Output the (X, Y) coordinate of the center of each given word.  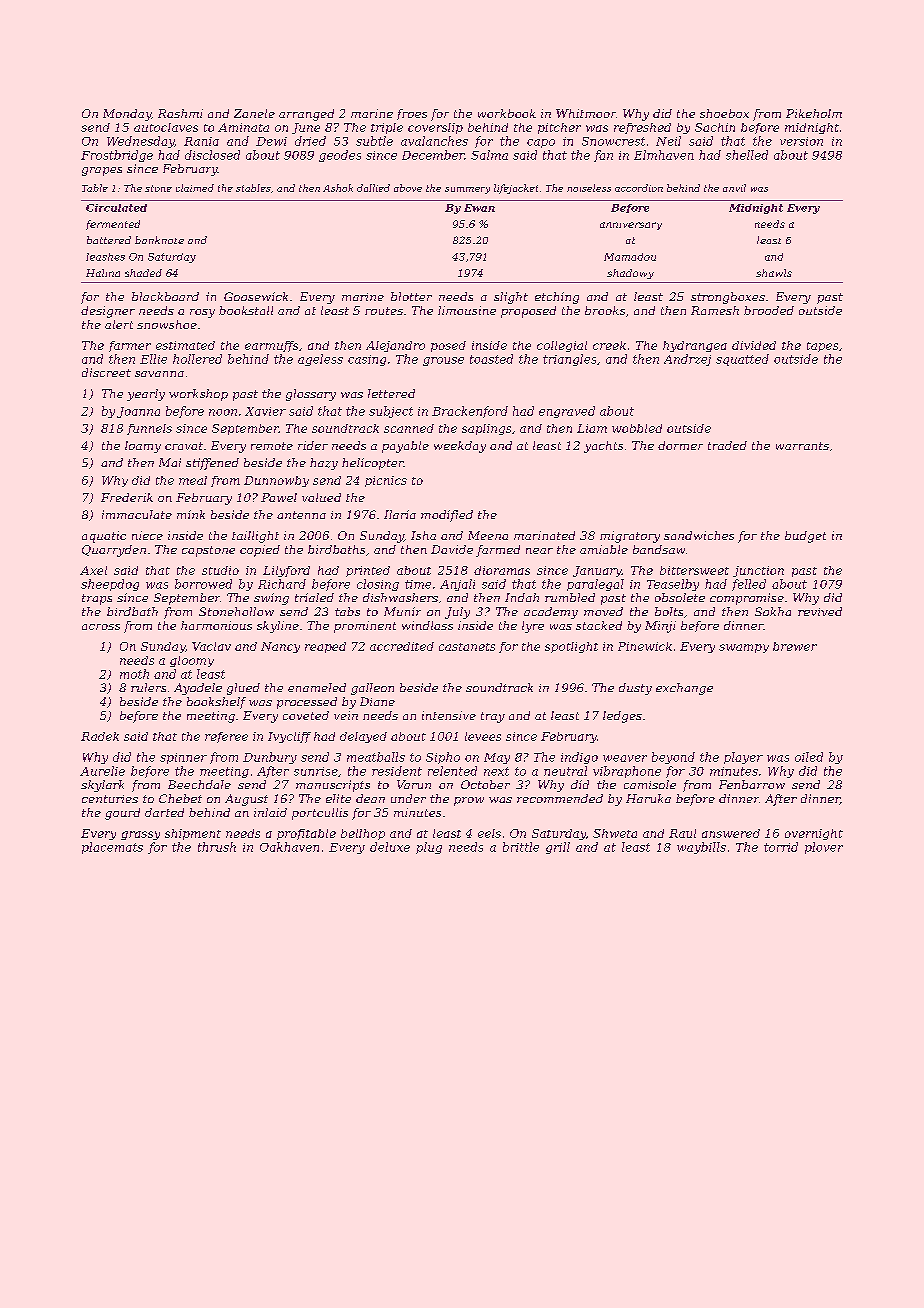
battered (109, 240)
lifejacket (516, 189)
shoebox (724, 113)
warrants (802, 446)
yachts (603, 447)
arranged (306, 115)
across (101, 627)
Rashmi (180, 113)
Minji (660, 627)
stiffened (212, 464)
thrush (217, 847)
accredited (402, 646)
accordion (639, 188)
